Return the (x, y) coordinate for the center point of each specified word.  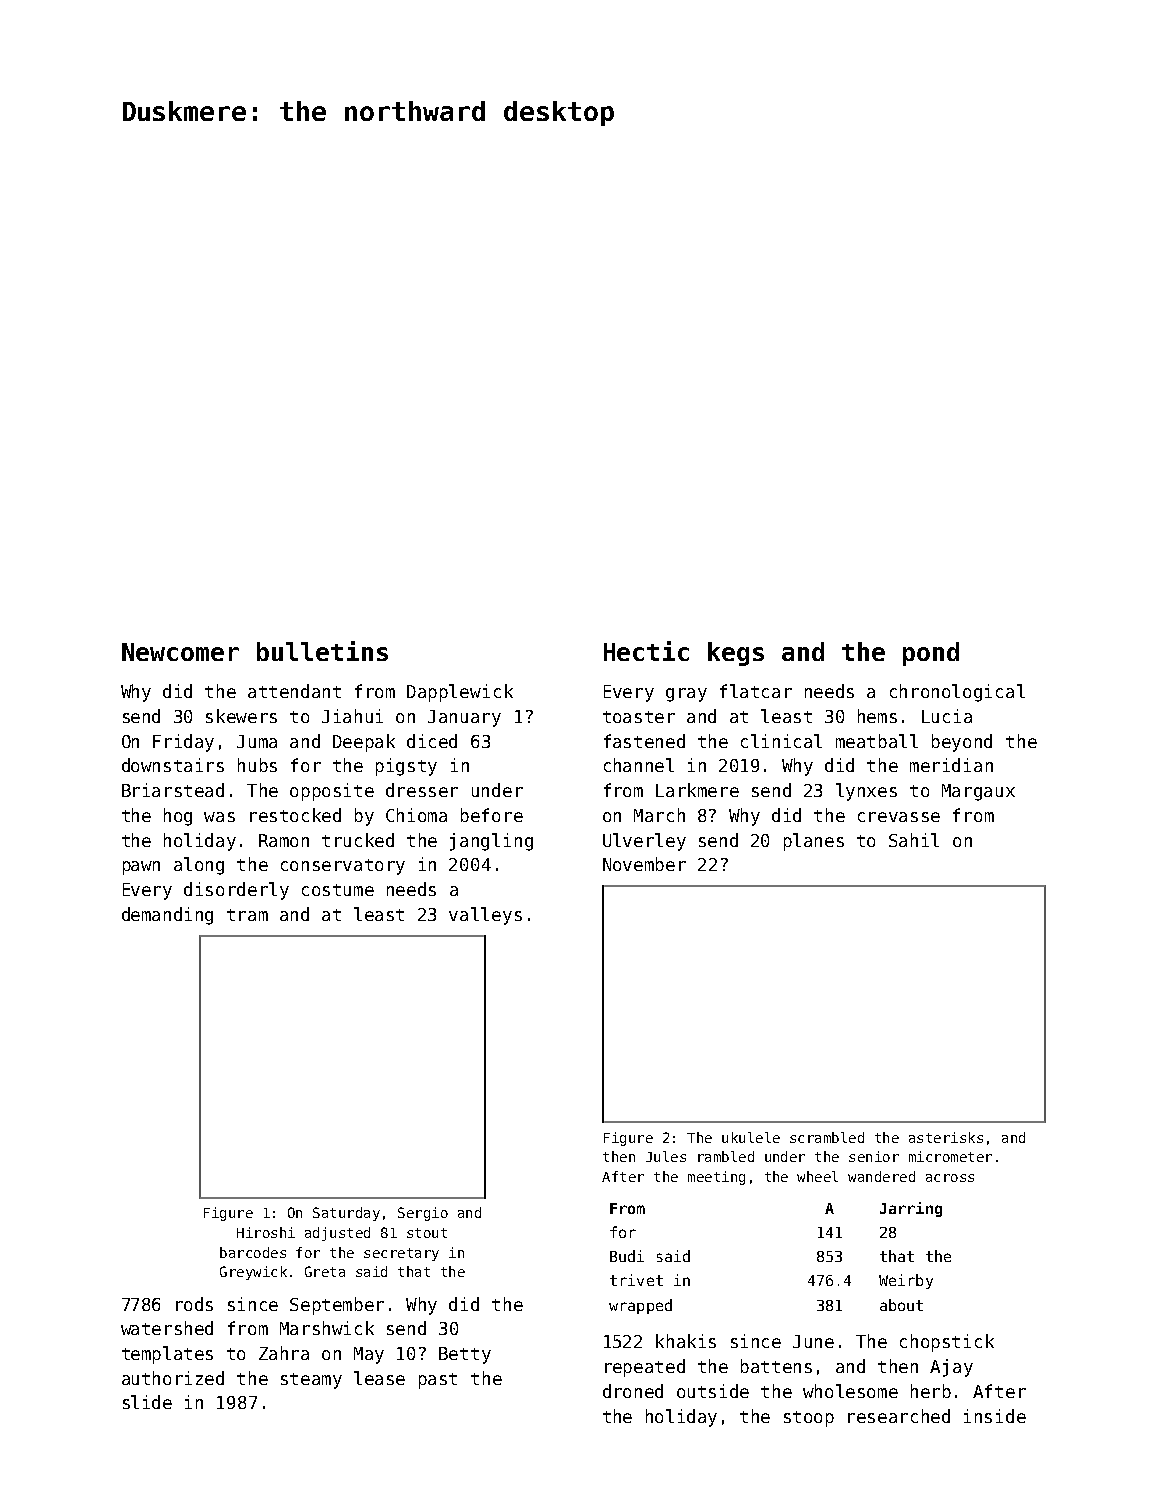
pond (931, 654)
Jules (666, 1156)
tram (247, 915)
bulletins (322, 651)
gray (686, 695)
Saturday (346, 1214)
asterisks (946, 1137)
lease (379, 1378)
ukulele (751, 1137)
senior (874, 1156)
